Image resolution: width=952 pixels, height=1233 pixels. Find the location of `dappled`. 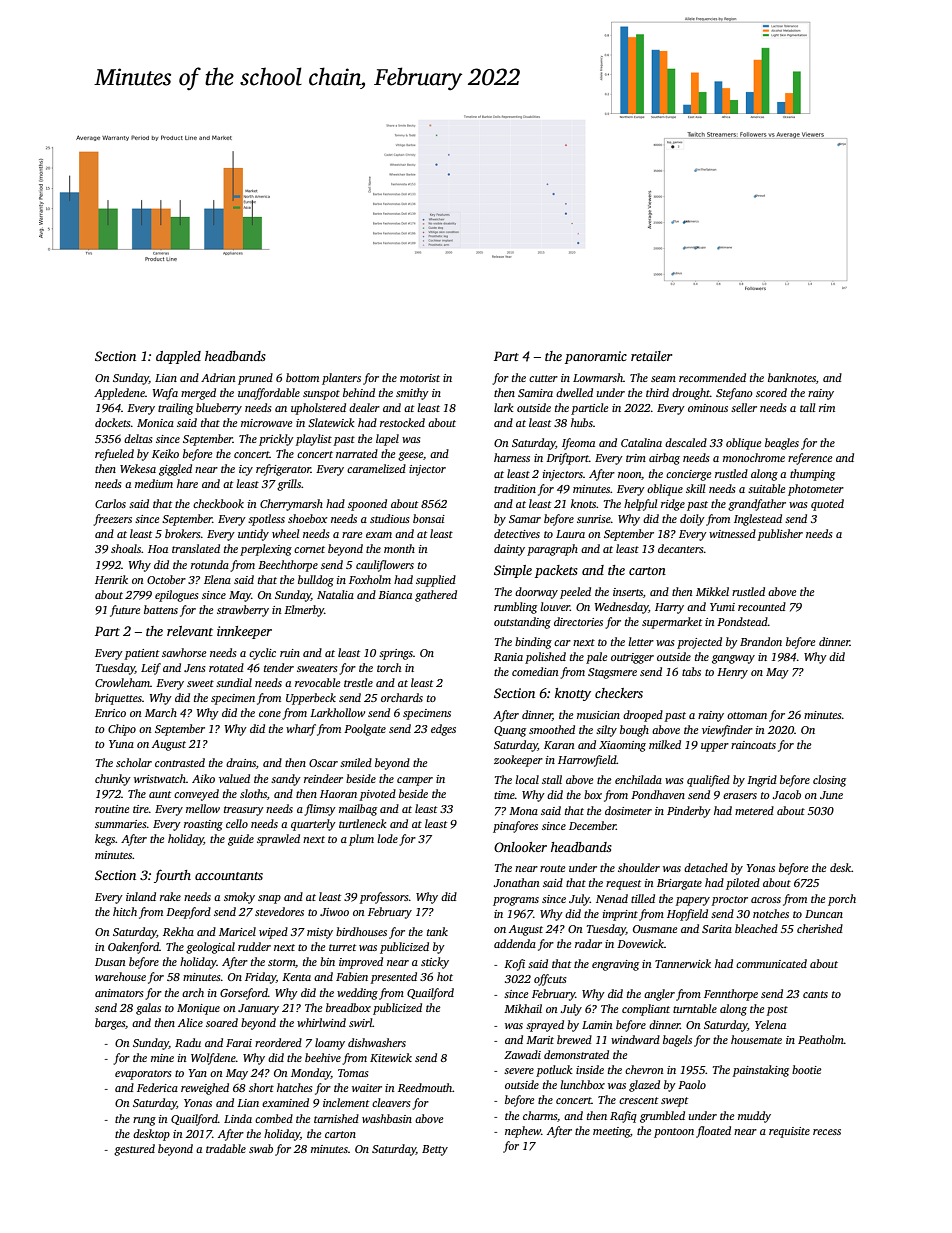

dappled is located at coordinates (178, 357).
